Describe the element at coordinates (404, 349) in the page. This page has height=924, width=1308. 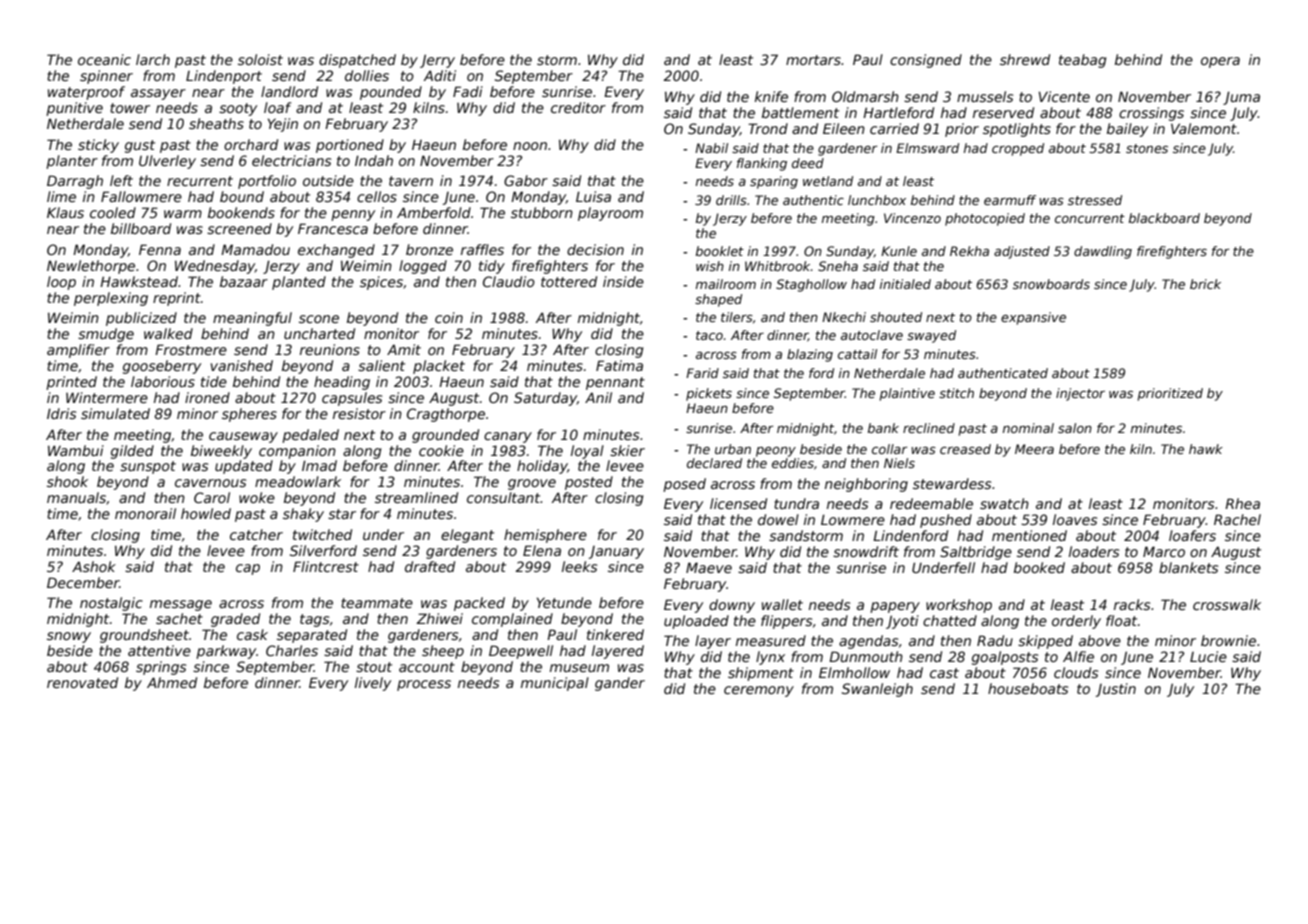
I see `Amit` at that location.
